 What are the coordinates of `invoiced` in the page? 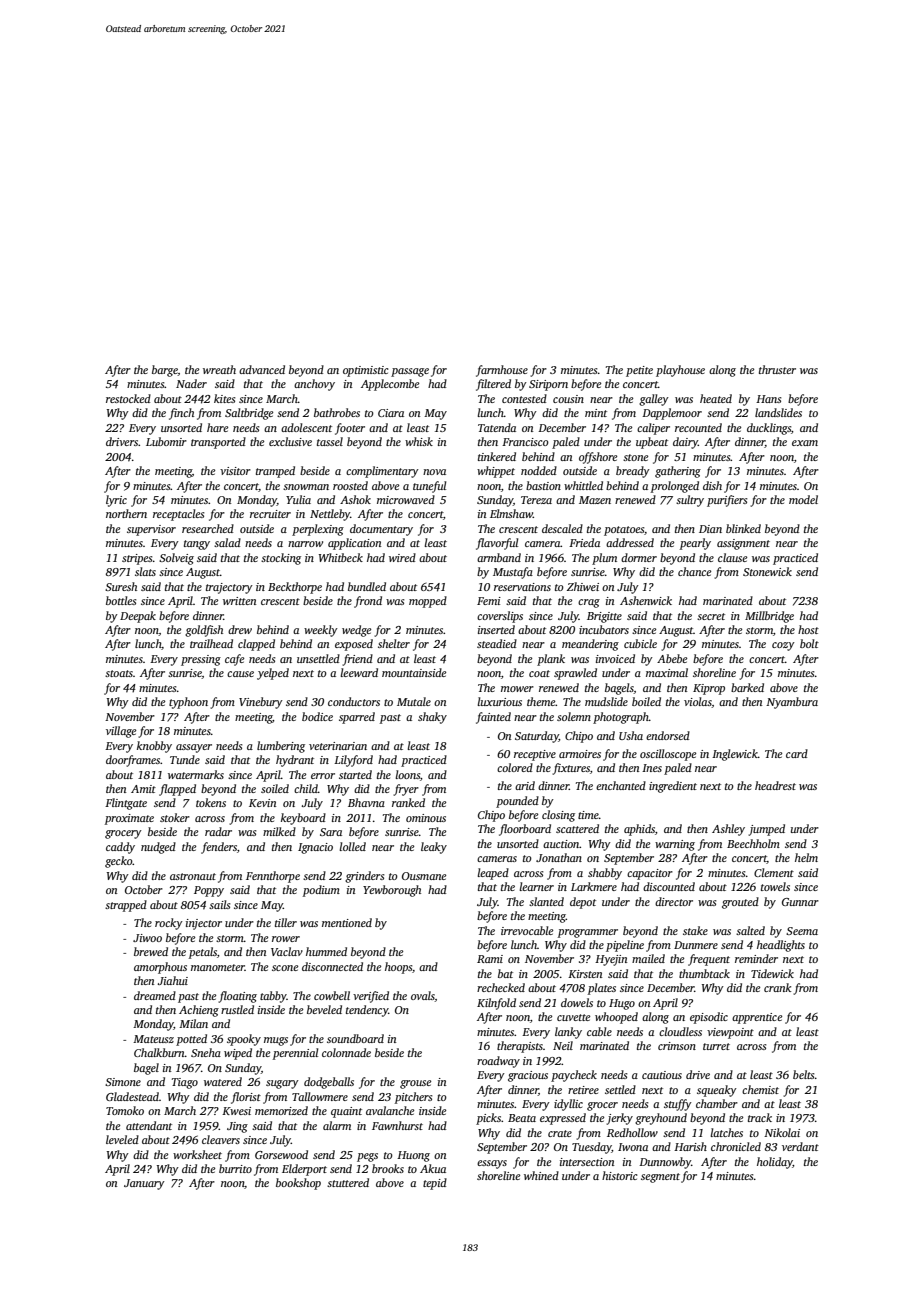 It's located at (615, 658).
